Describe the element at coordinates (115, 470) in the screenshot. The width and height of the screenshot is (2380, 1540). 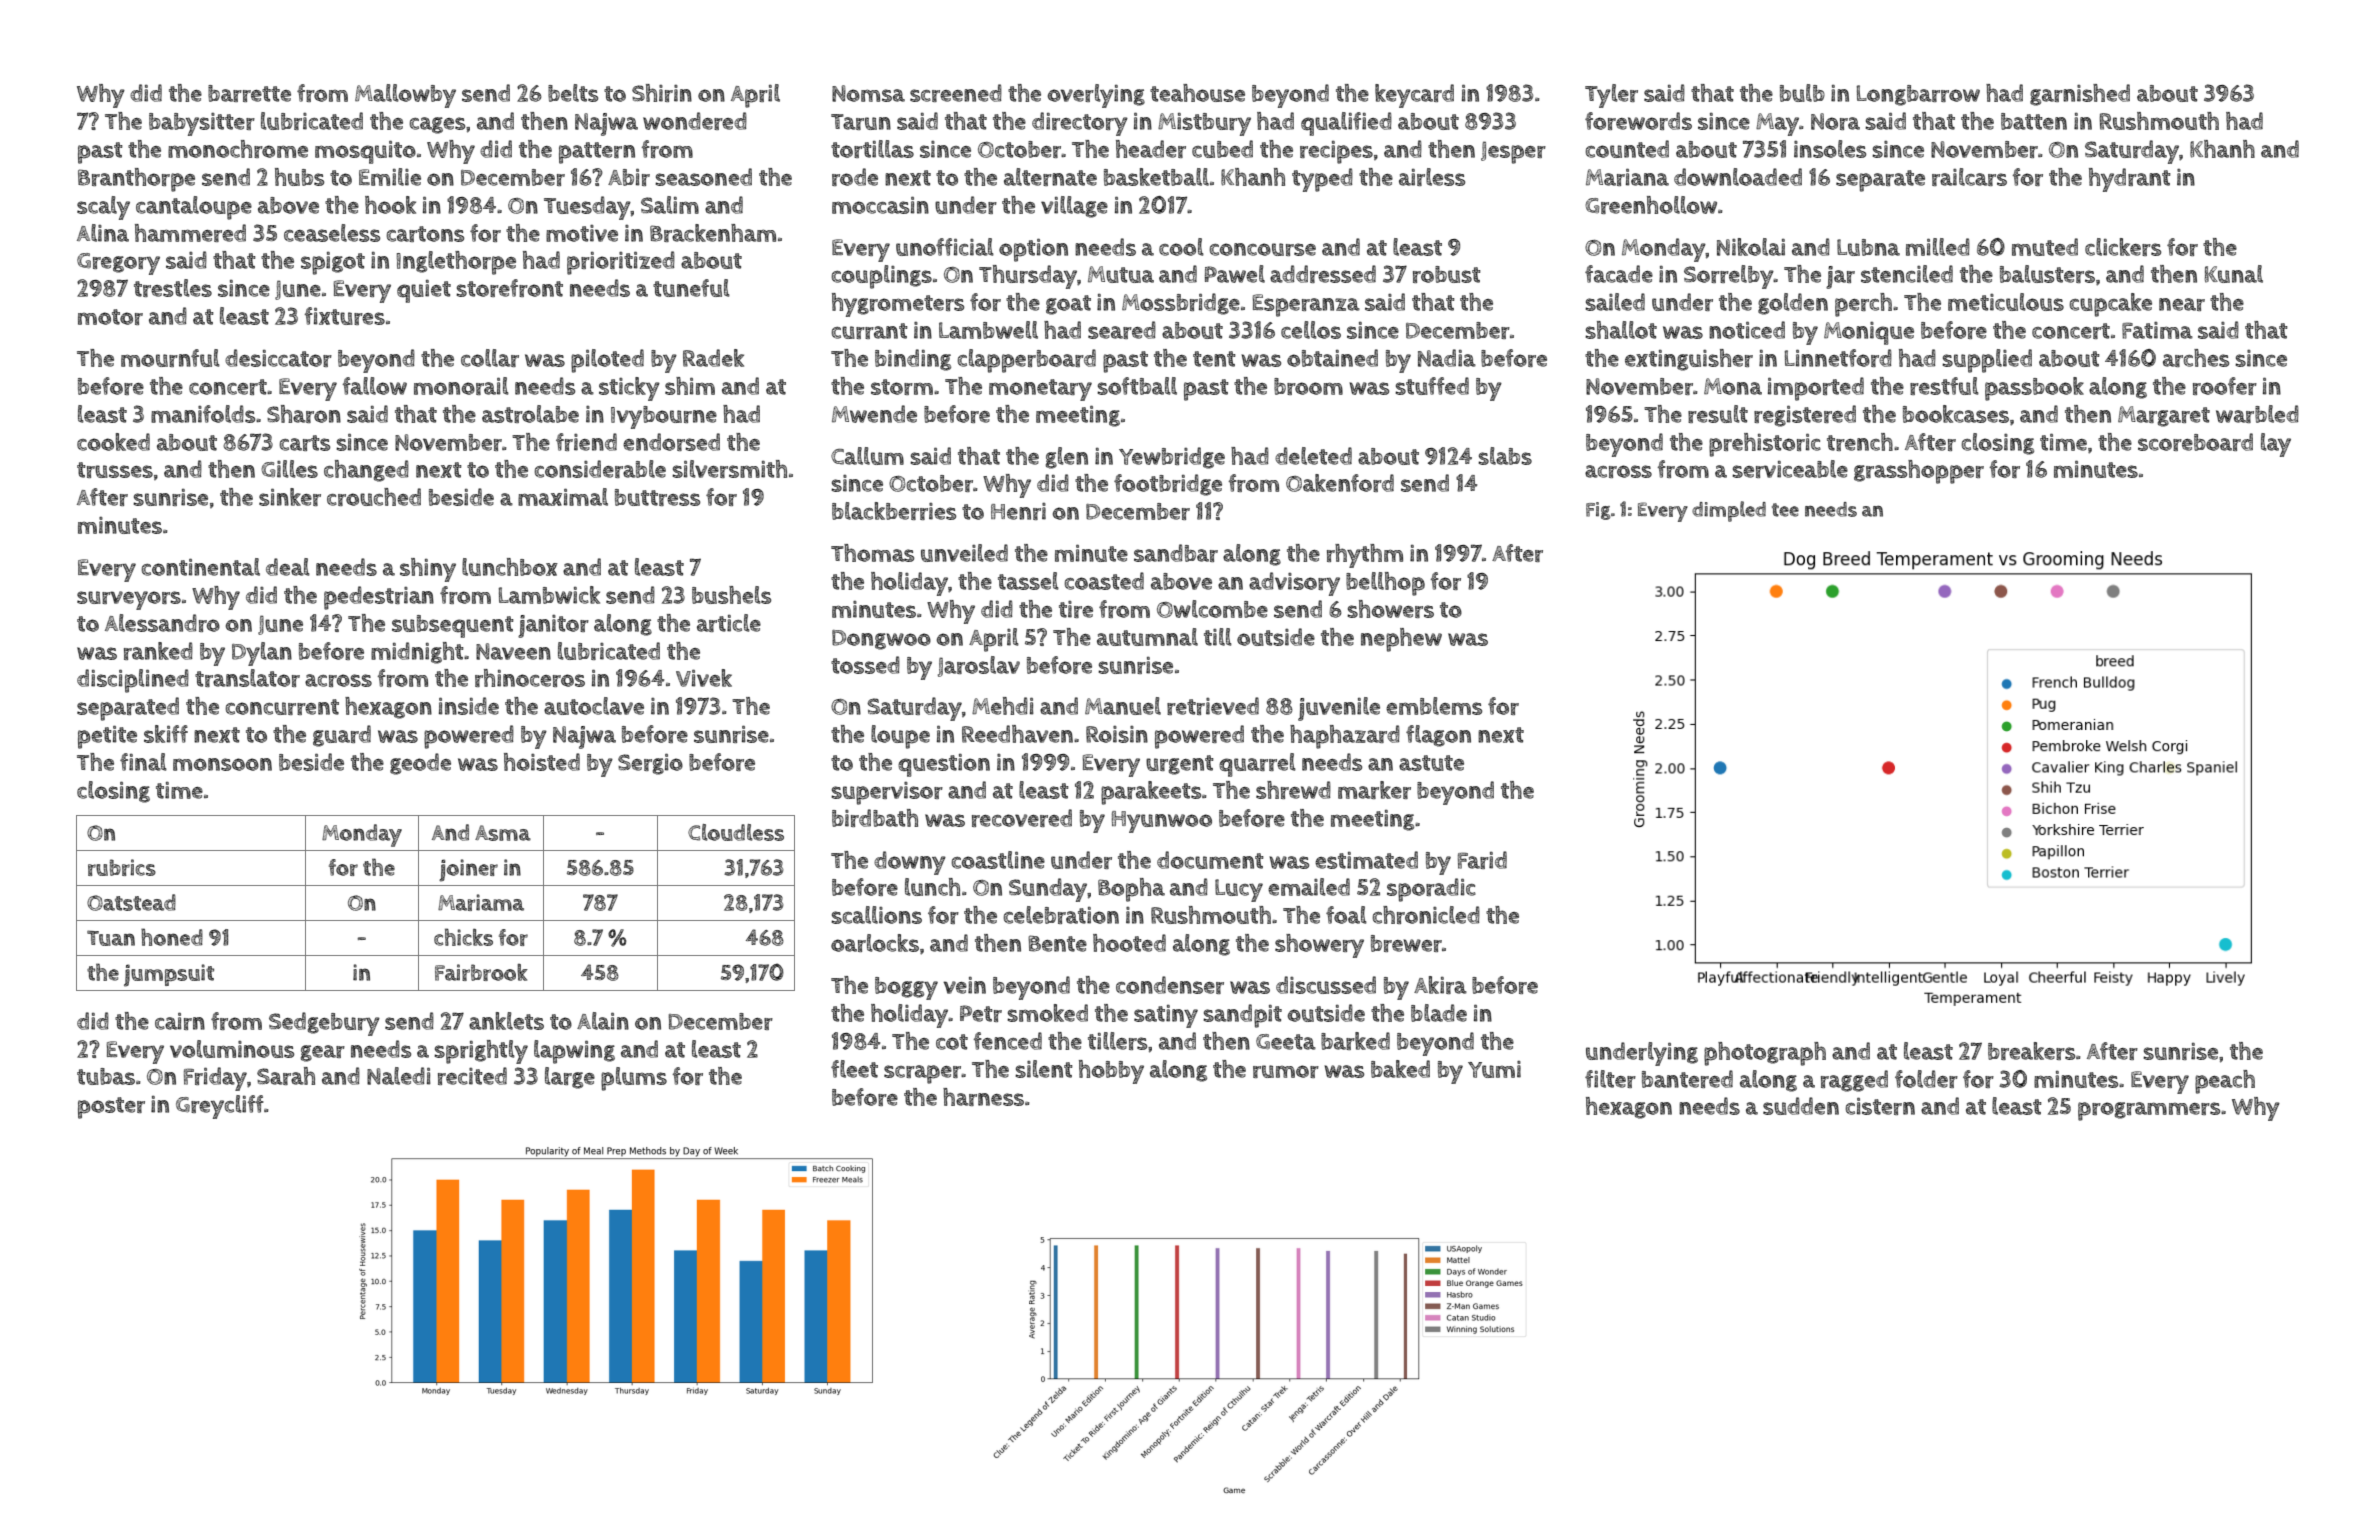
I see `trusses` at that location.
